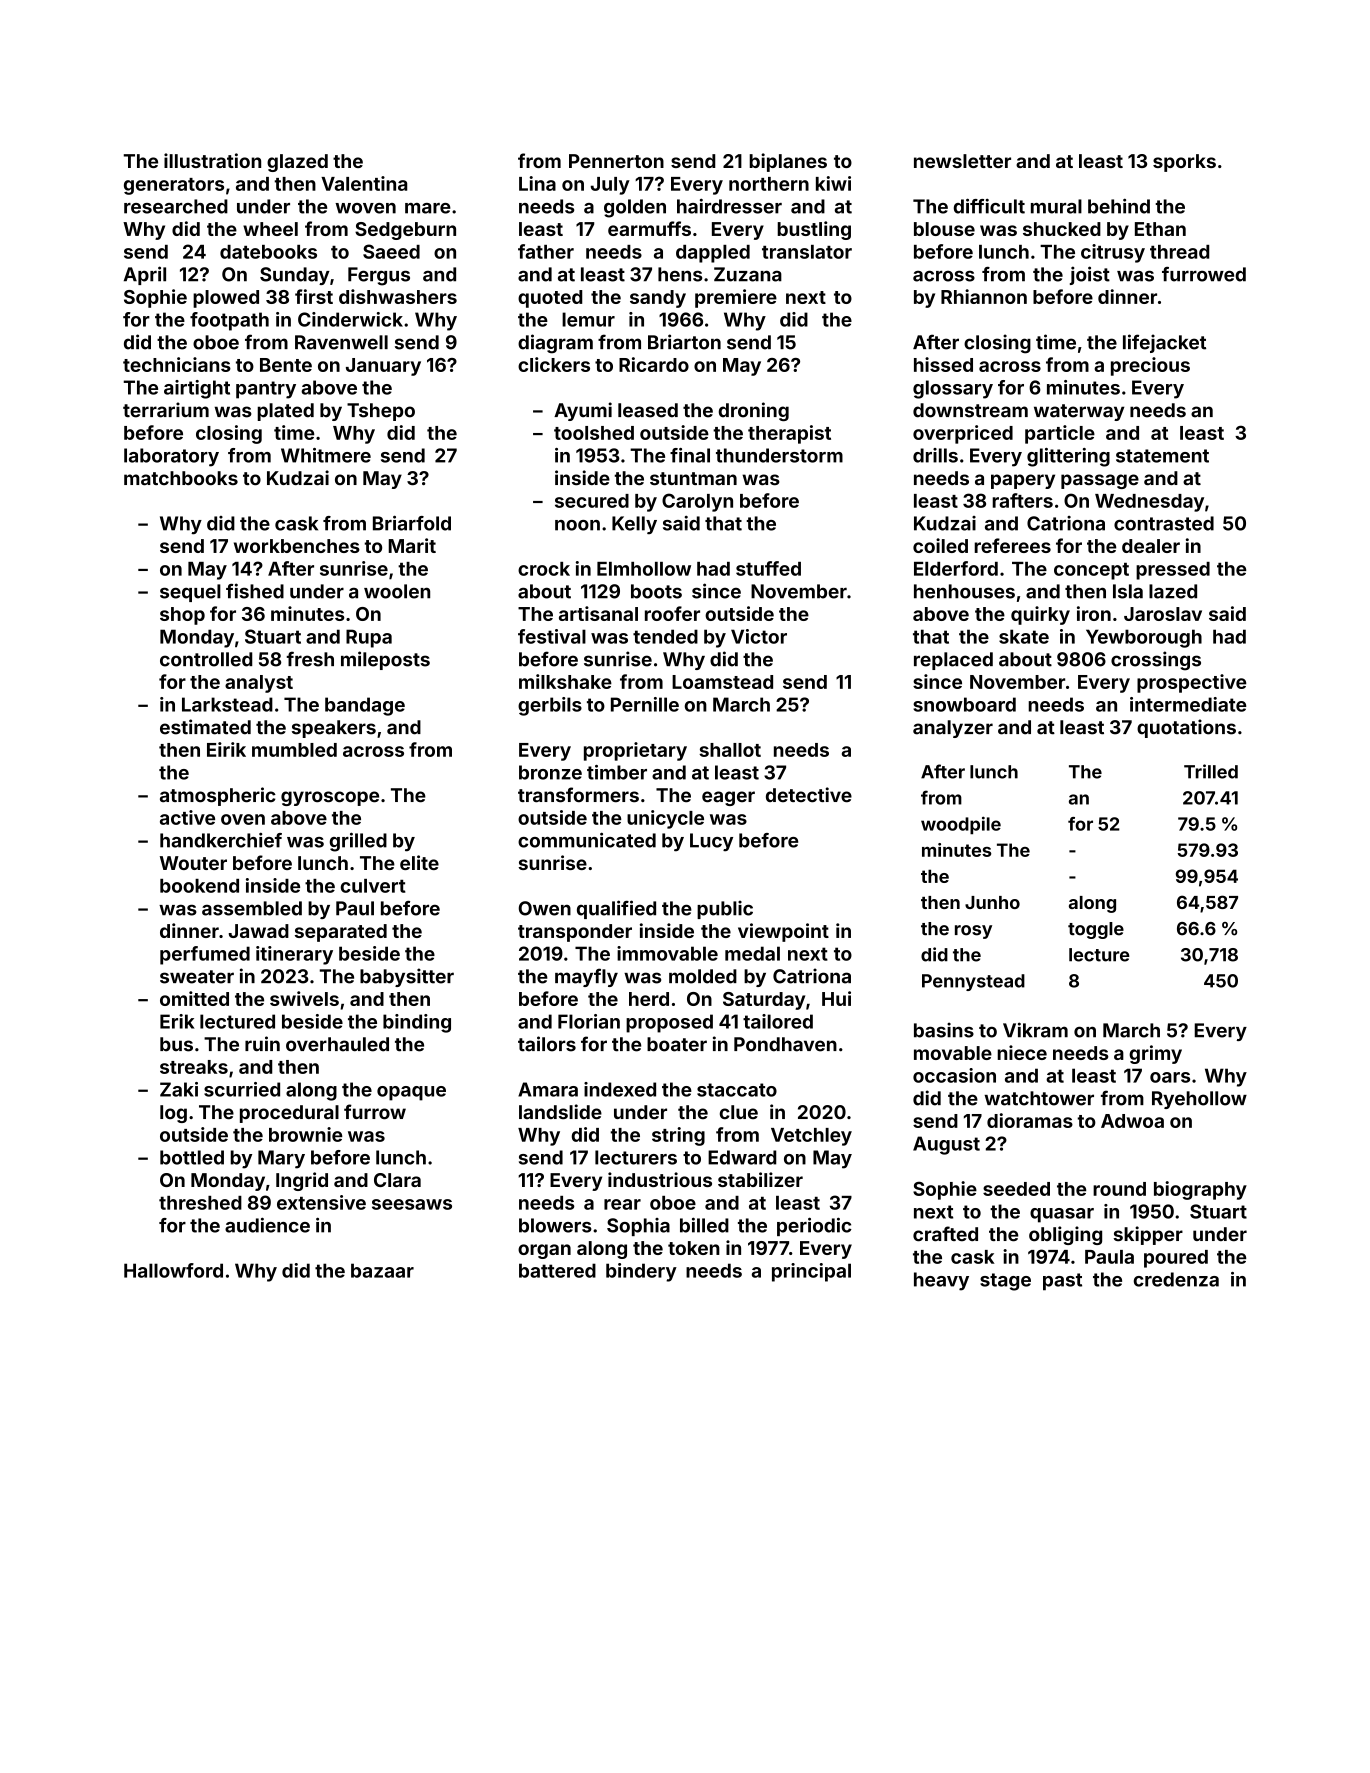  Describe the element at coordinates (953, 729) in the screenshot. I see `analyzer` at that location.
